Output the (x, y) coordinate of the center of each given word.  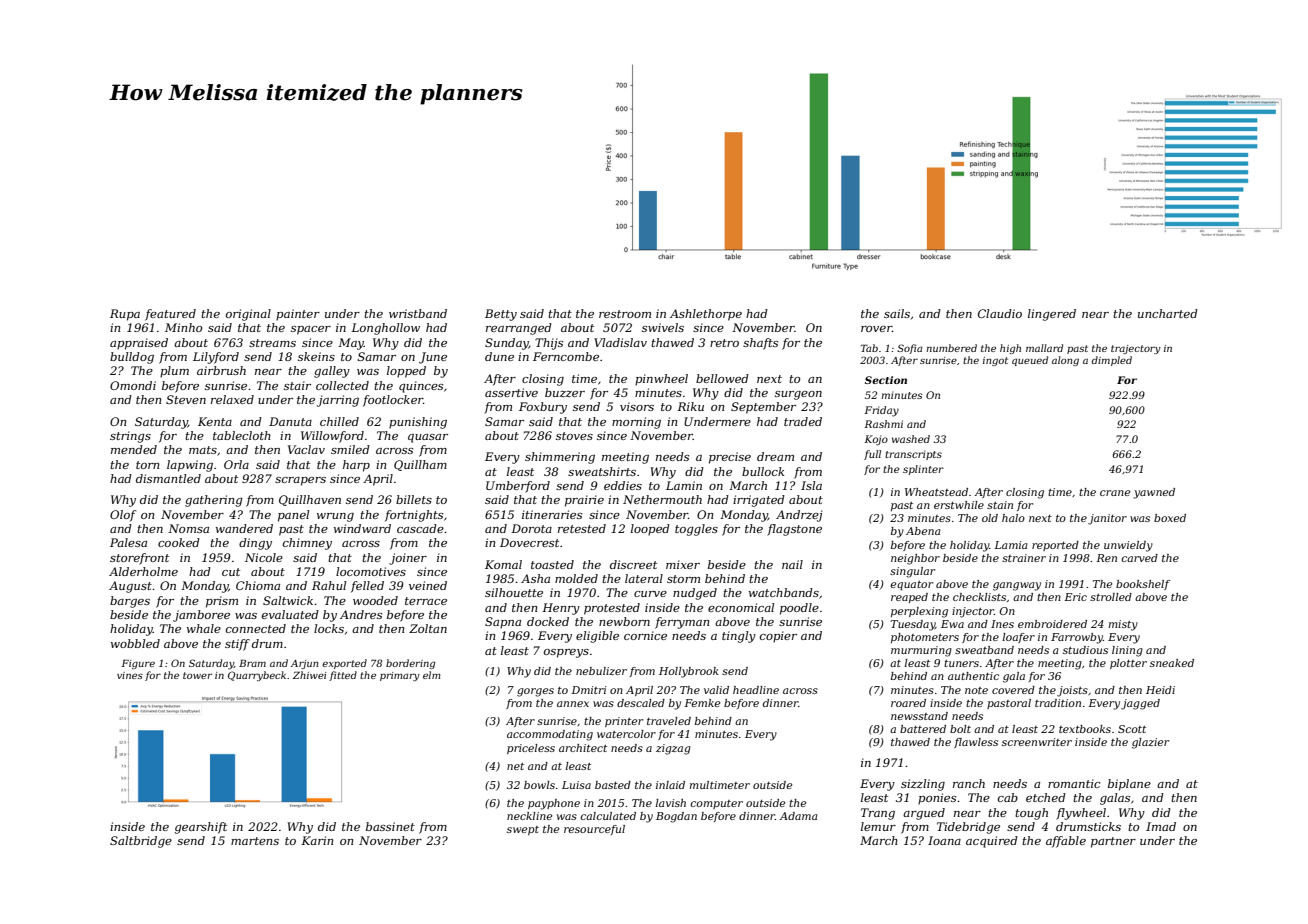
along (1065, 361)
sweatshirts (602, 471)
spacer (311, 330)
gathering (214, 501)
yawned (1154, 493)
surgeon (798, 395)
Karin (317, 840)
